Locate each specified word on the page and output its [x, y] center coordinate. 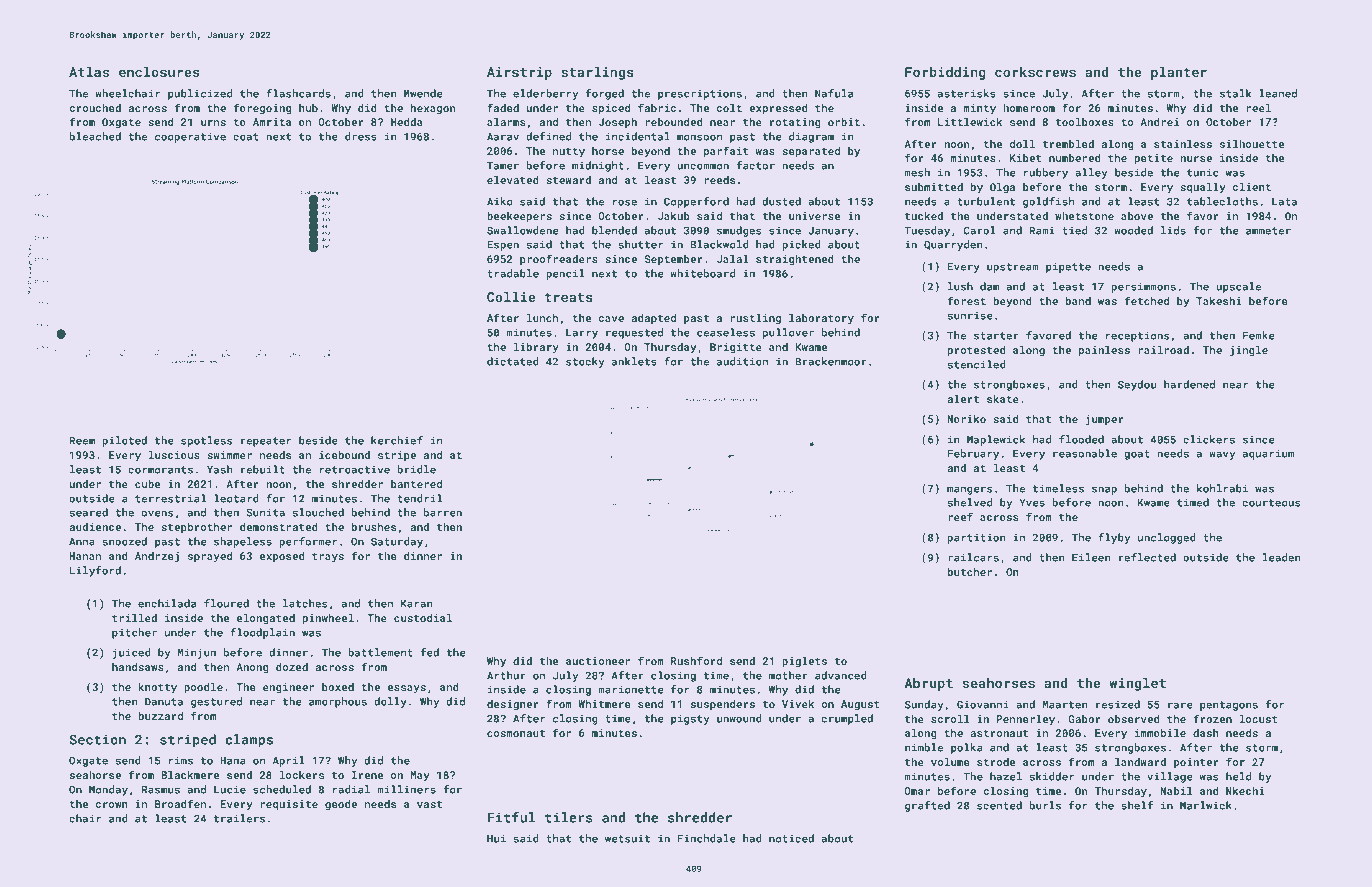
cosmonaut [516, 733]
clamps [249, 741]
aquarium [1268, 454]
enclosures [159, 72]
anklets [634, 361]
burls [1045, 805]
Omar [917, 791]
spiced [611, 109]
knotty [157, 688]
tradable [513, 273]
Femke [1259, 335]
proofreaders [559, 259]
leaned [1278, 93]
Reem [82, 440]
